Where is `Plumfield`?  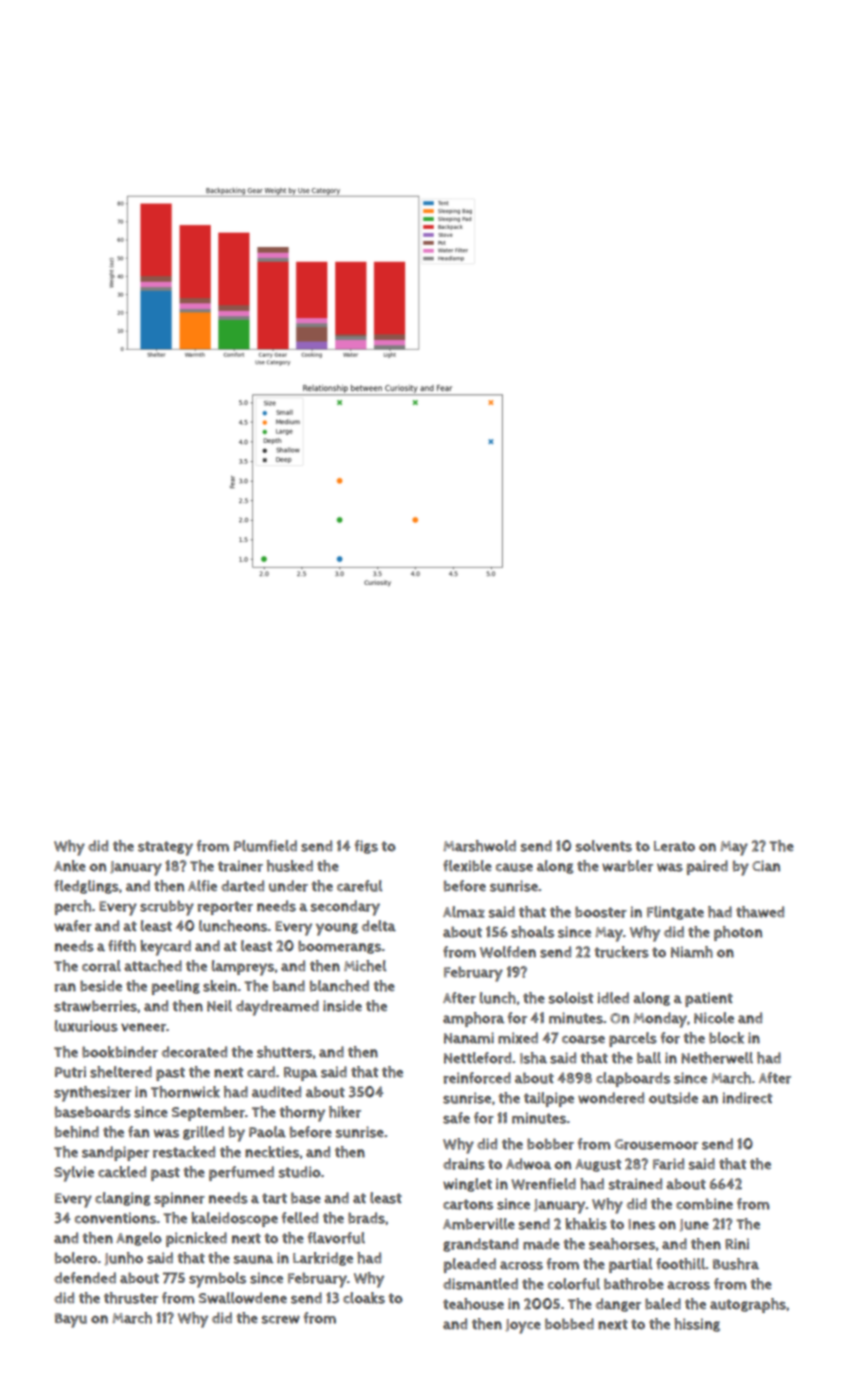 Plumfield is located at coordinates (265, 846).
